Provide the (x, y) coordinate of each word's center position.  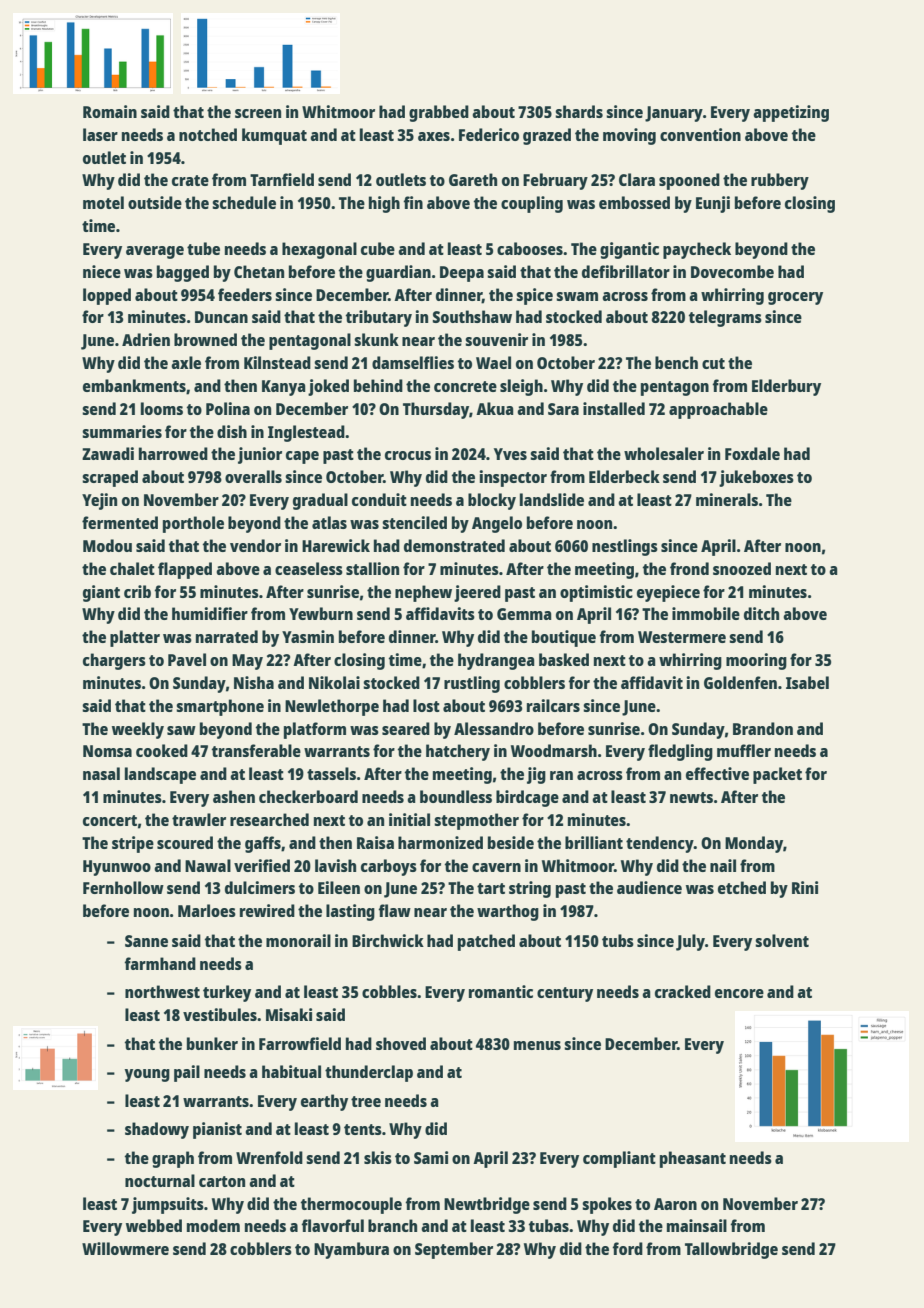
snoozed (742, 568)
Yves (510, 454)
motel (103, 202)
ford (627, 1248)
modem (213, 1225)
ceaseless (309, 568)
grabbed (439, 113)
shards (579, 111)
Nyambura (351, 1250)
